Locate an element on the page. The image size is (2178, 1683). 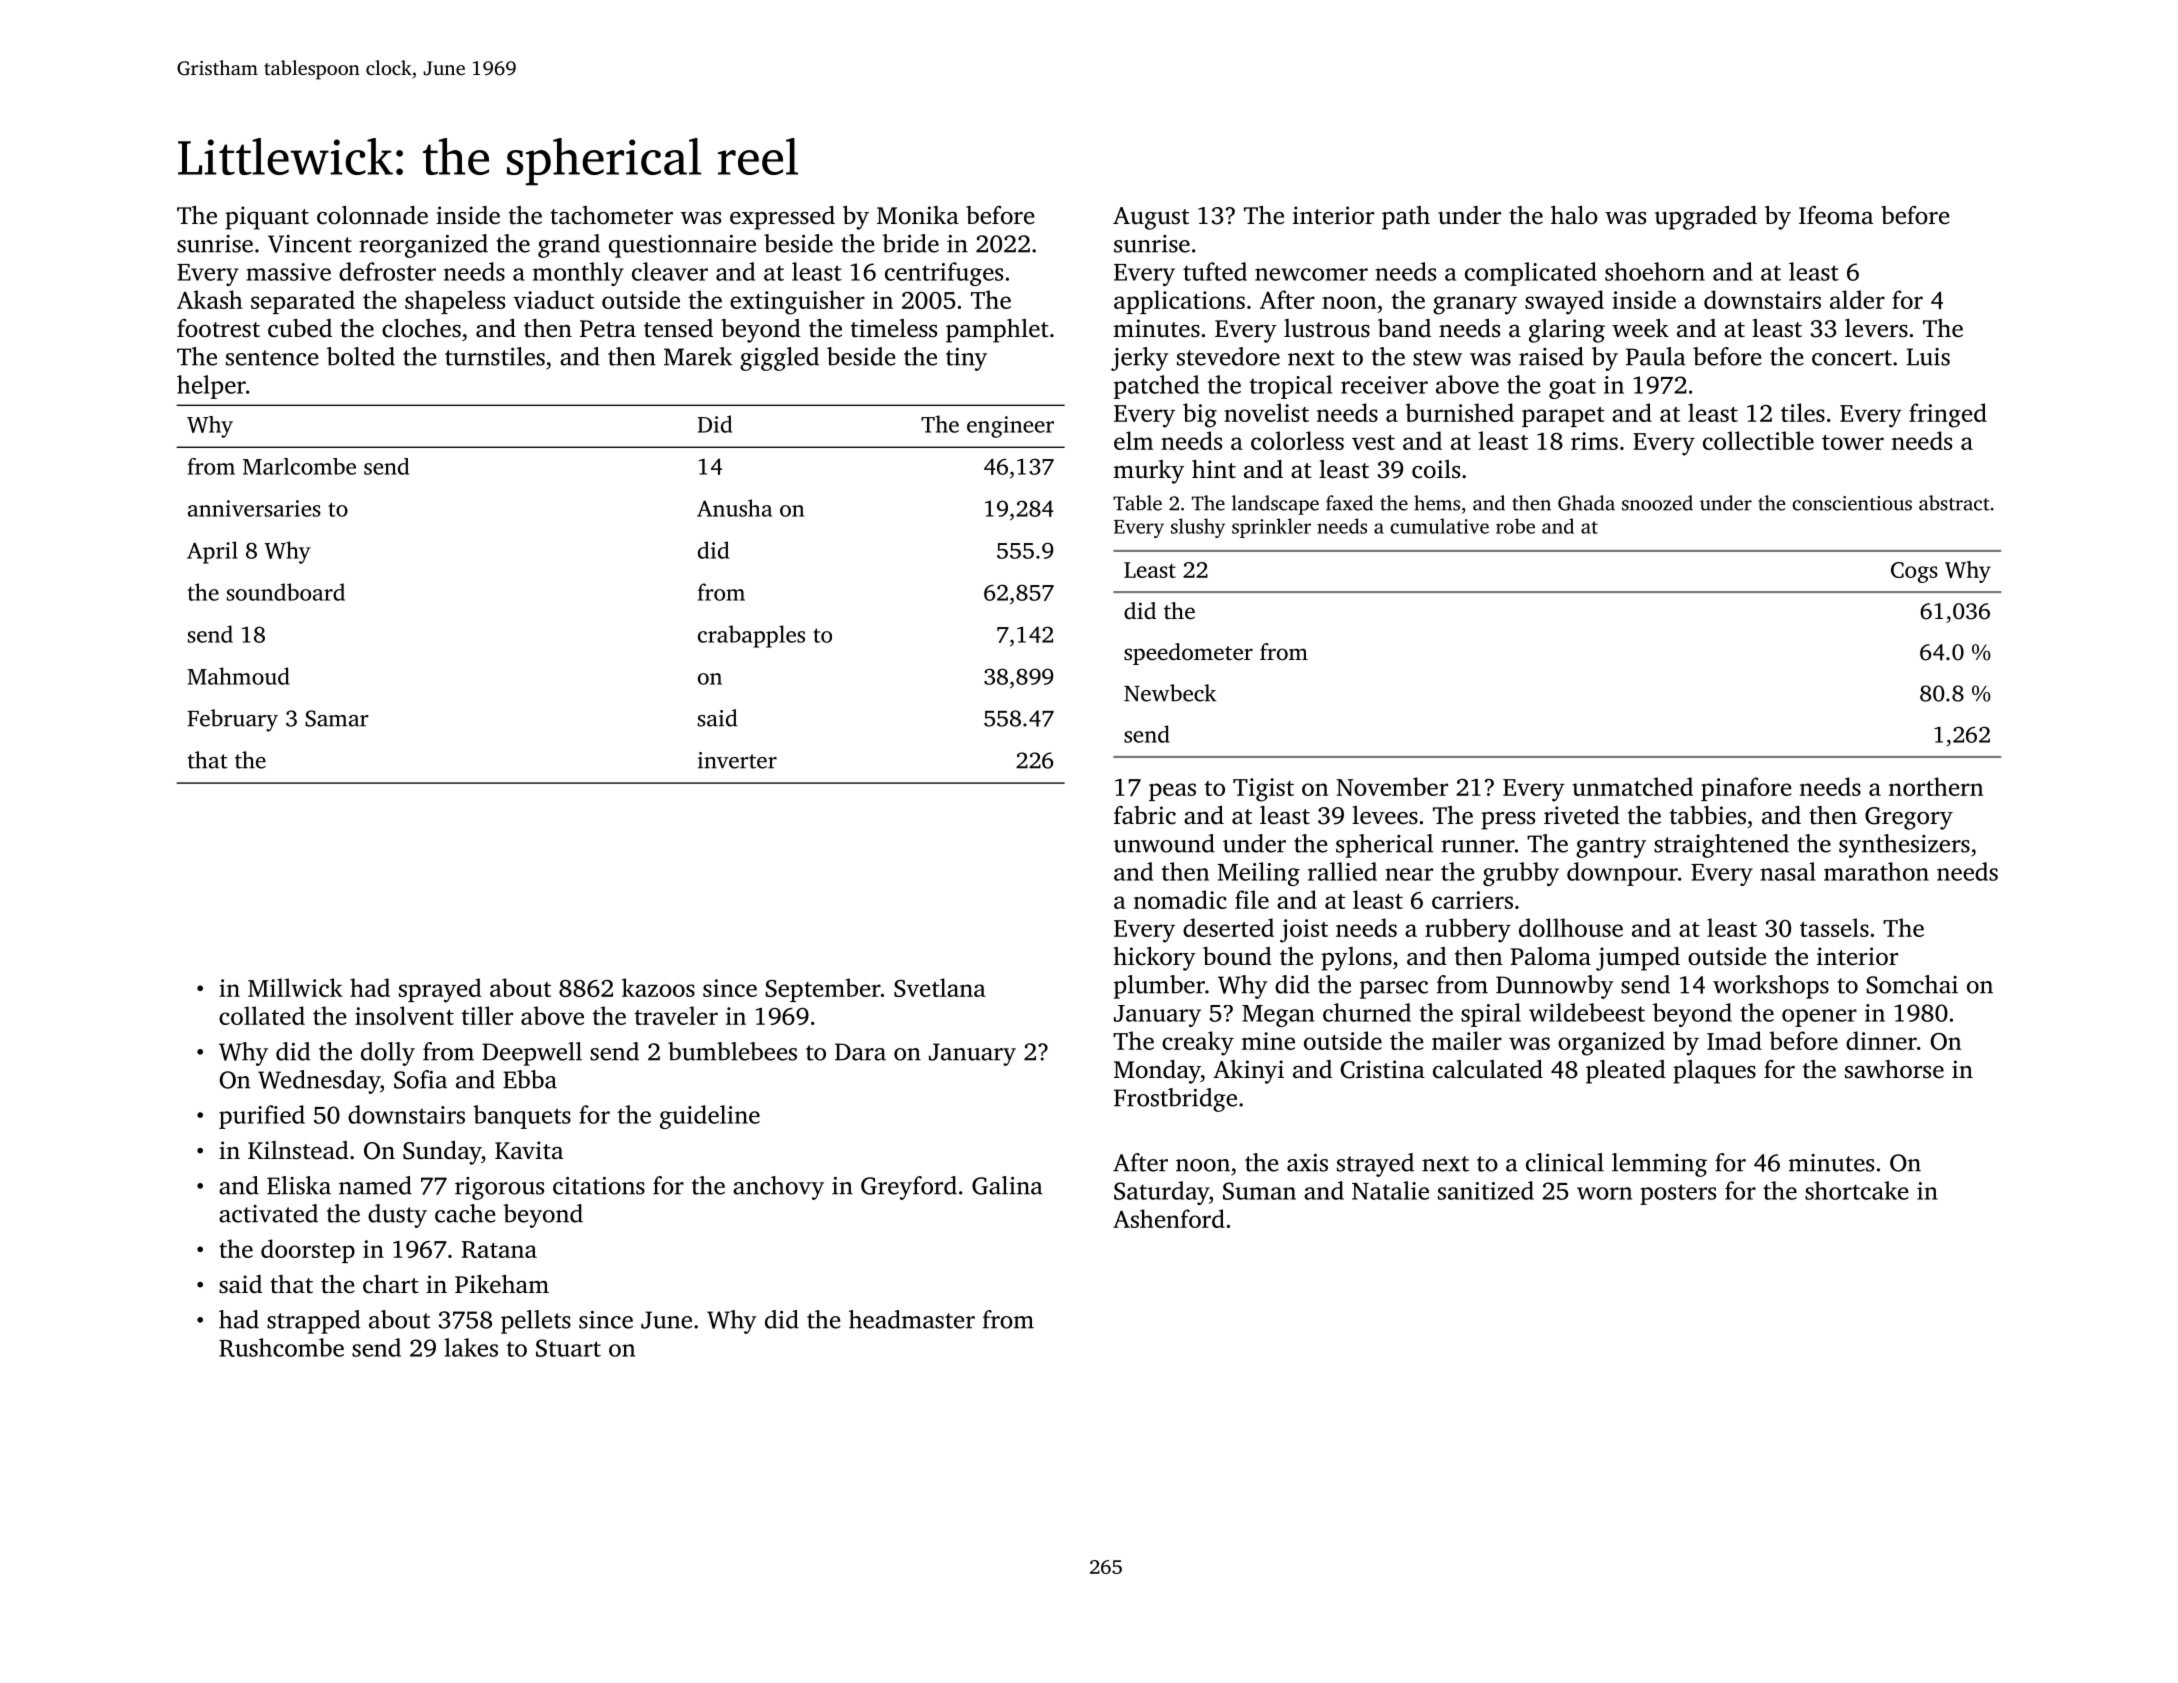
robe is located at coordinates (1515, 526).
